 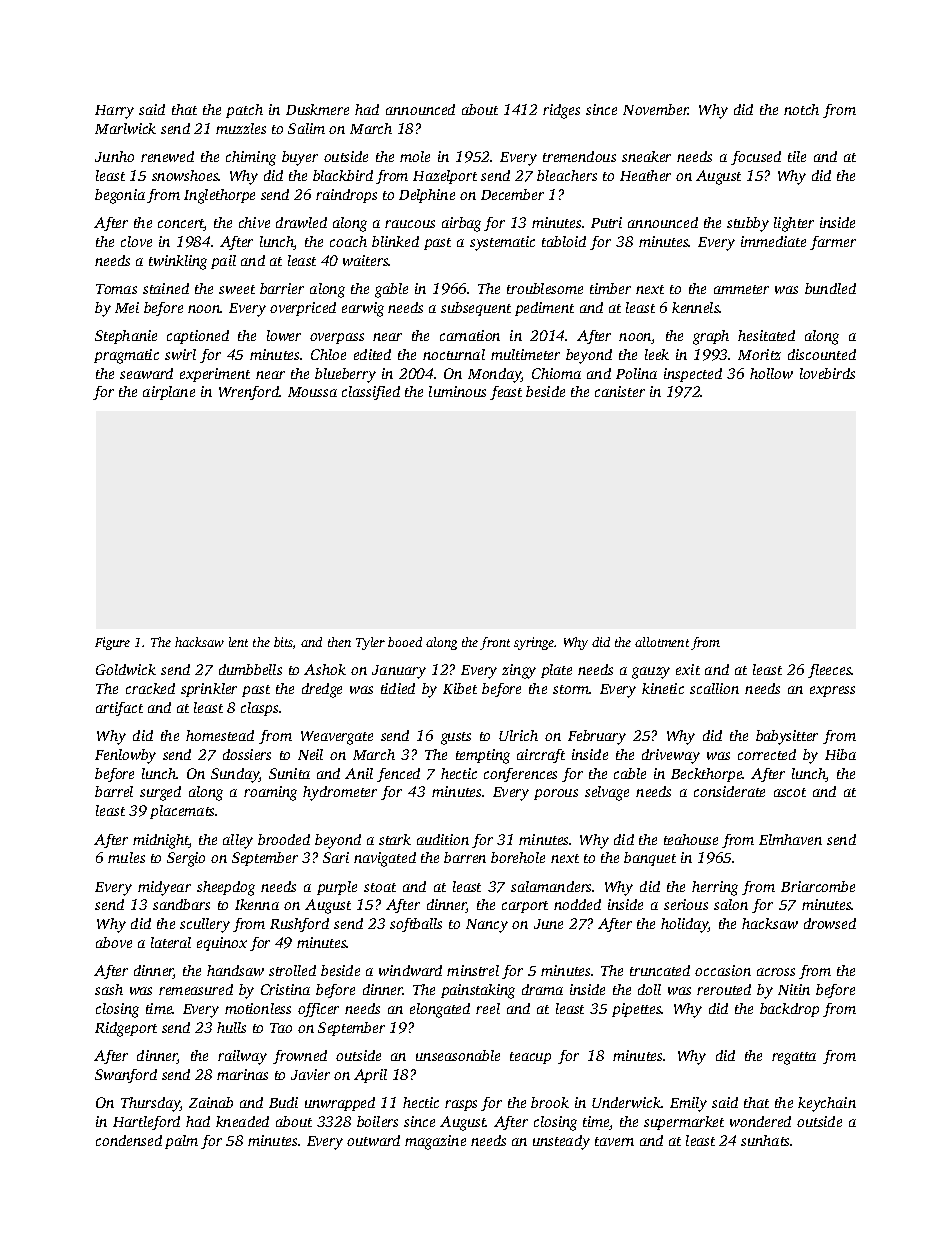 What do you see at coordinates (556, 671) in the screenshot?
I see `plate` at bounding box center [556, 671].
